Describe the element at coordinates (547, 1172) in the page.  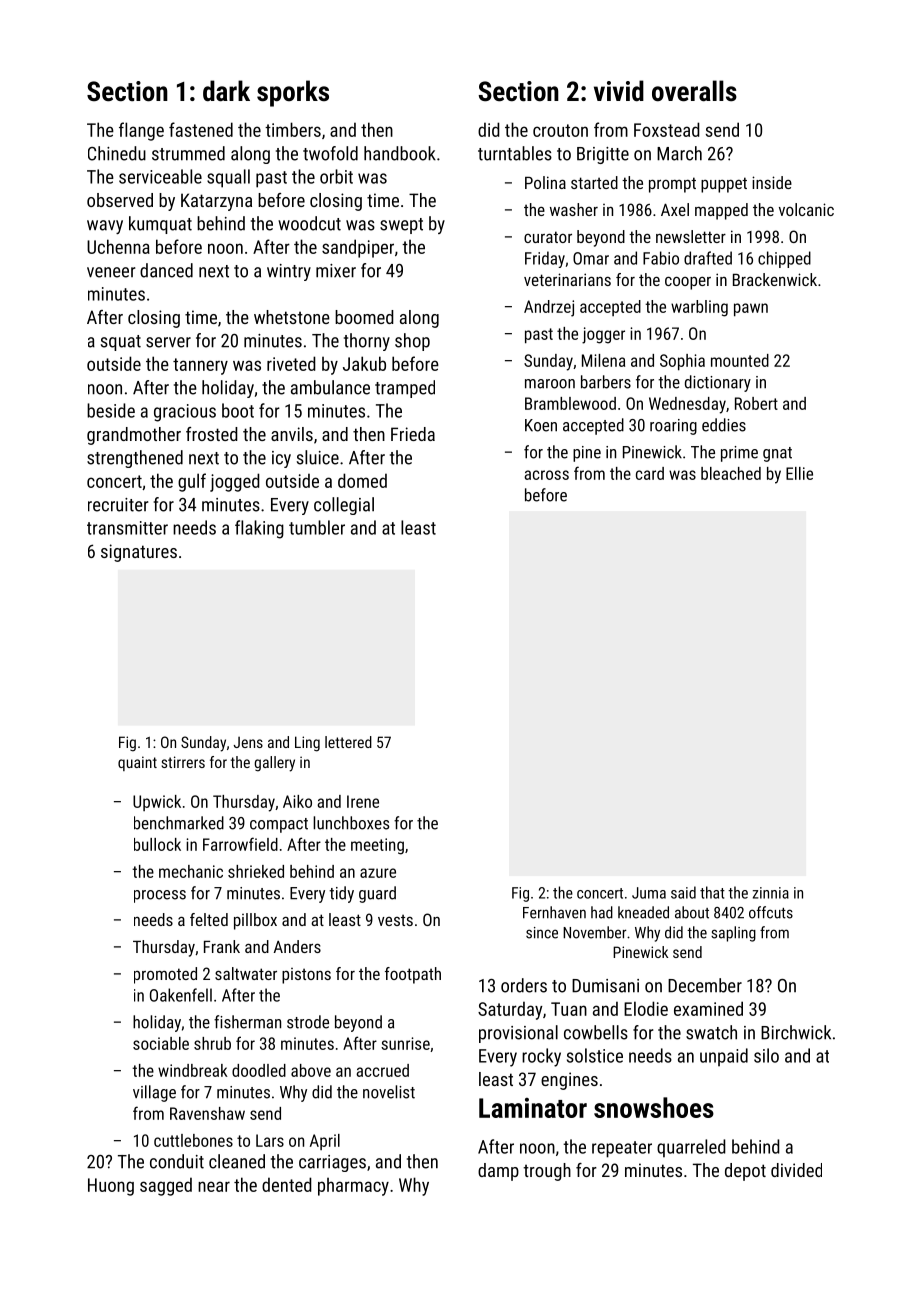
I see `trough` at that location.
